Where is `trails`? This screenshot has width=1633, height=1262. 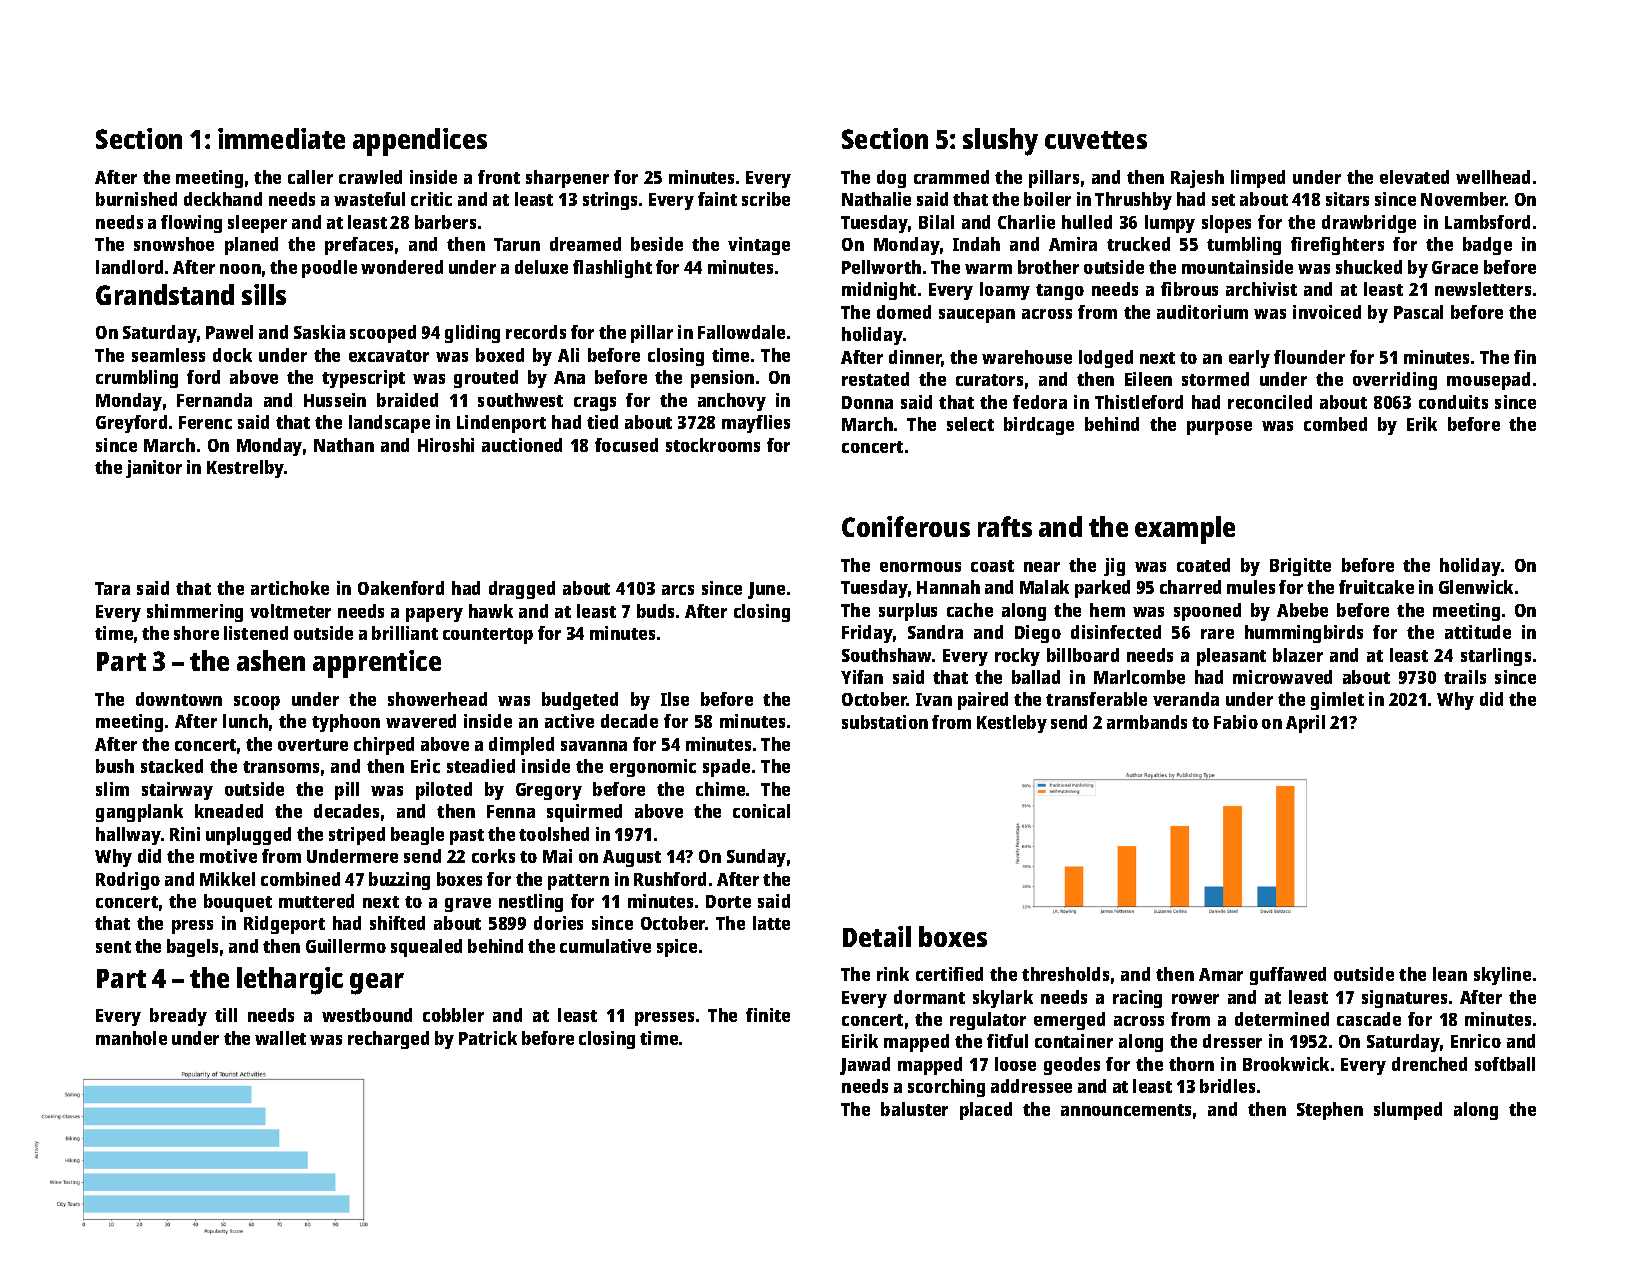 trails is located at coordinates (1465, 677).
